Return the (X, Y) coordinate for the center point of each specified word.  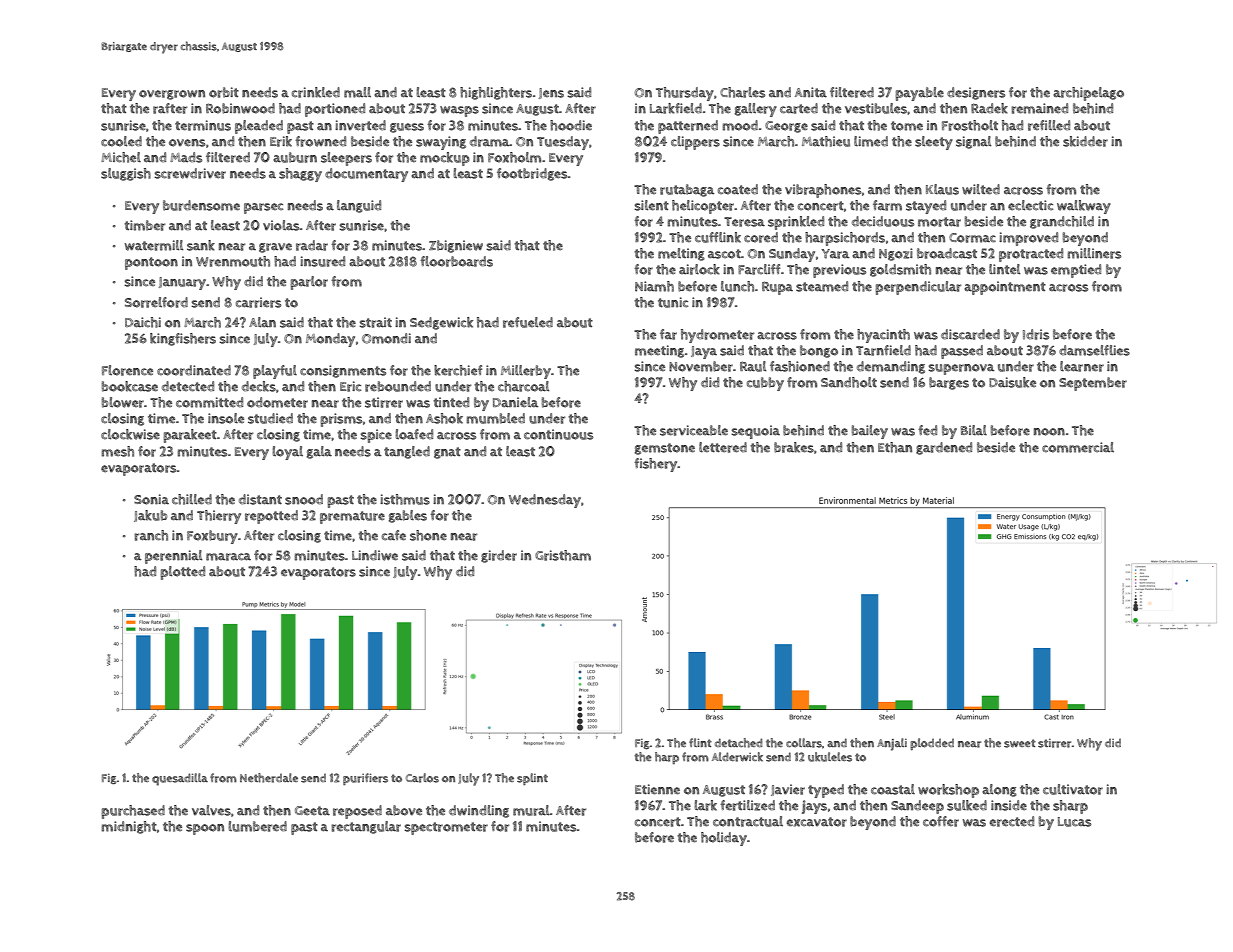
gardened (944, 448)
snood (304, 499)
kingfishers (183, 339)
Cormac (972, 238)
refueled (528, 322)
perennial (173, 557)
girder (499, 556)
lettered (723, 447)
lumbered (257, 826)
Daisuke (1012, 382)
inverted (360, 125)
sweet (1020, 743)
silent (651, 205)
